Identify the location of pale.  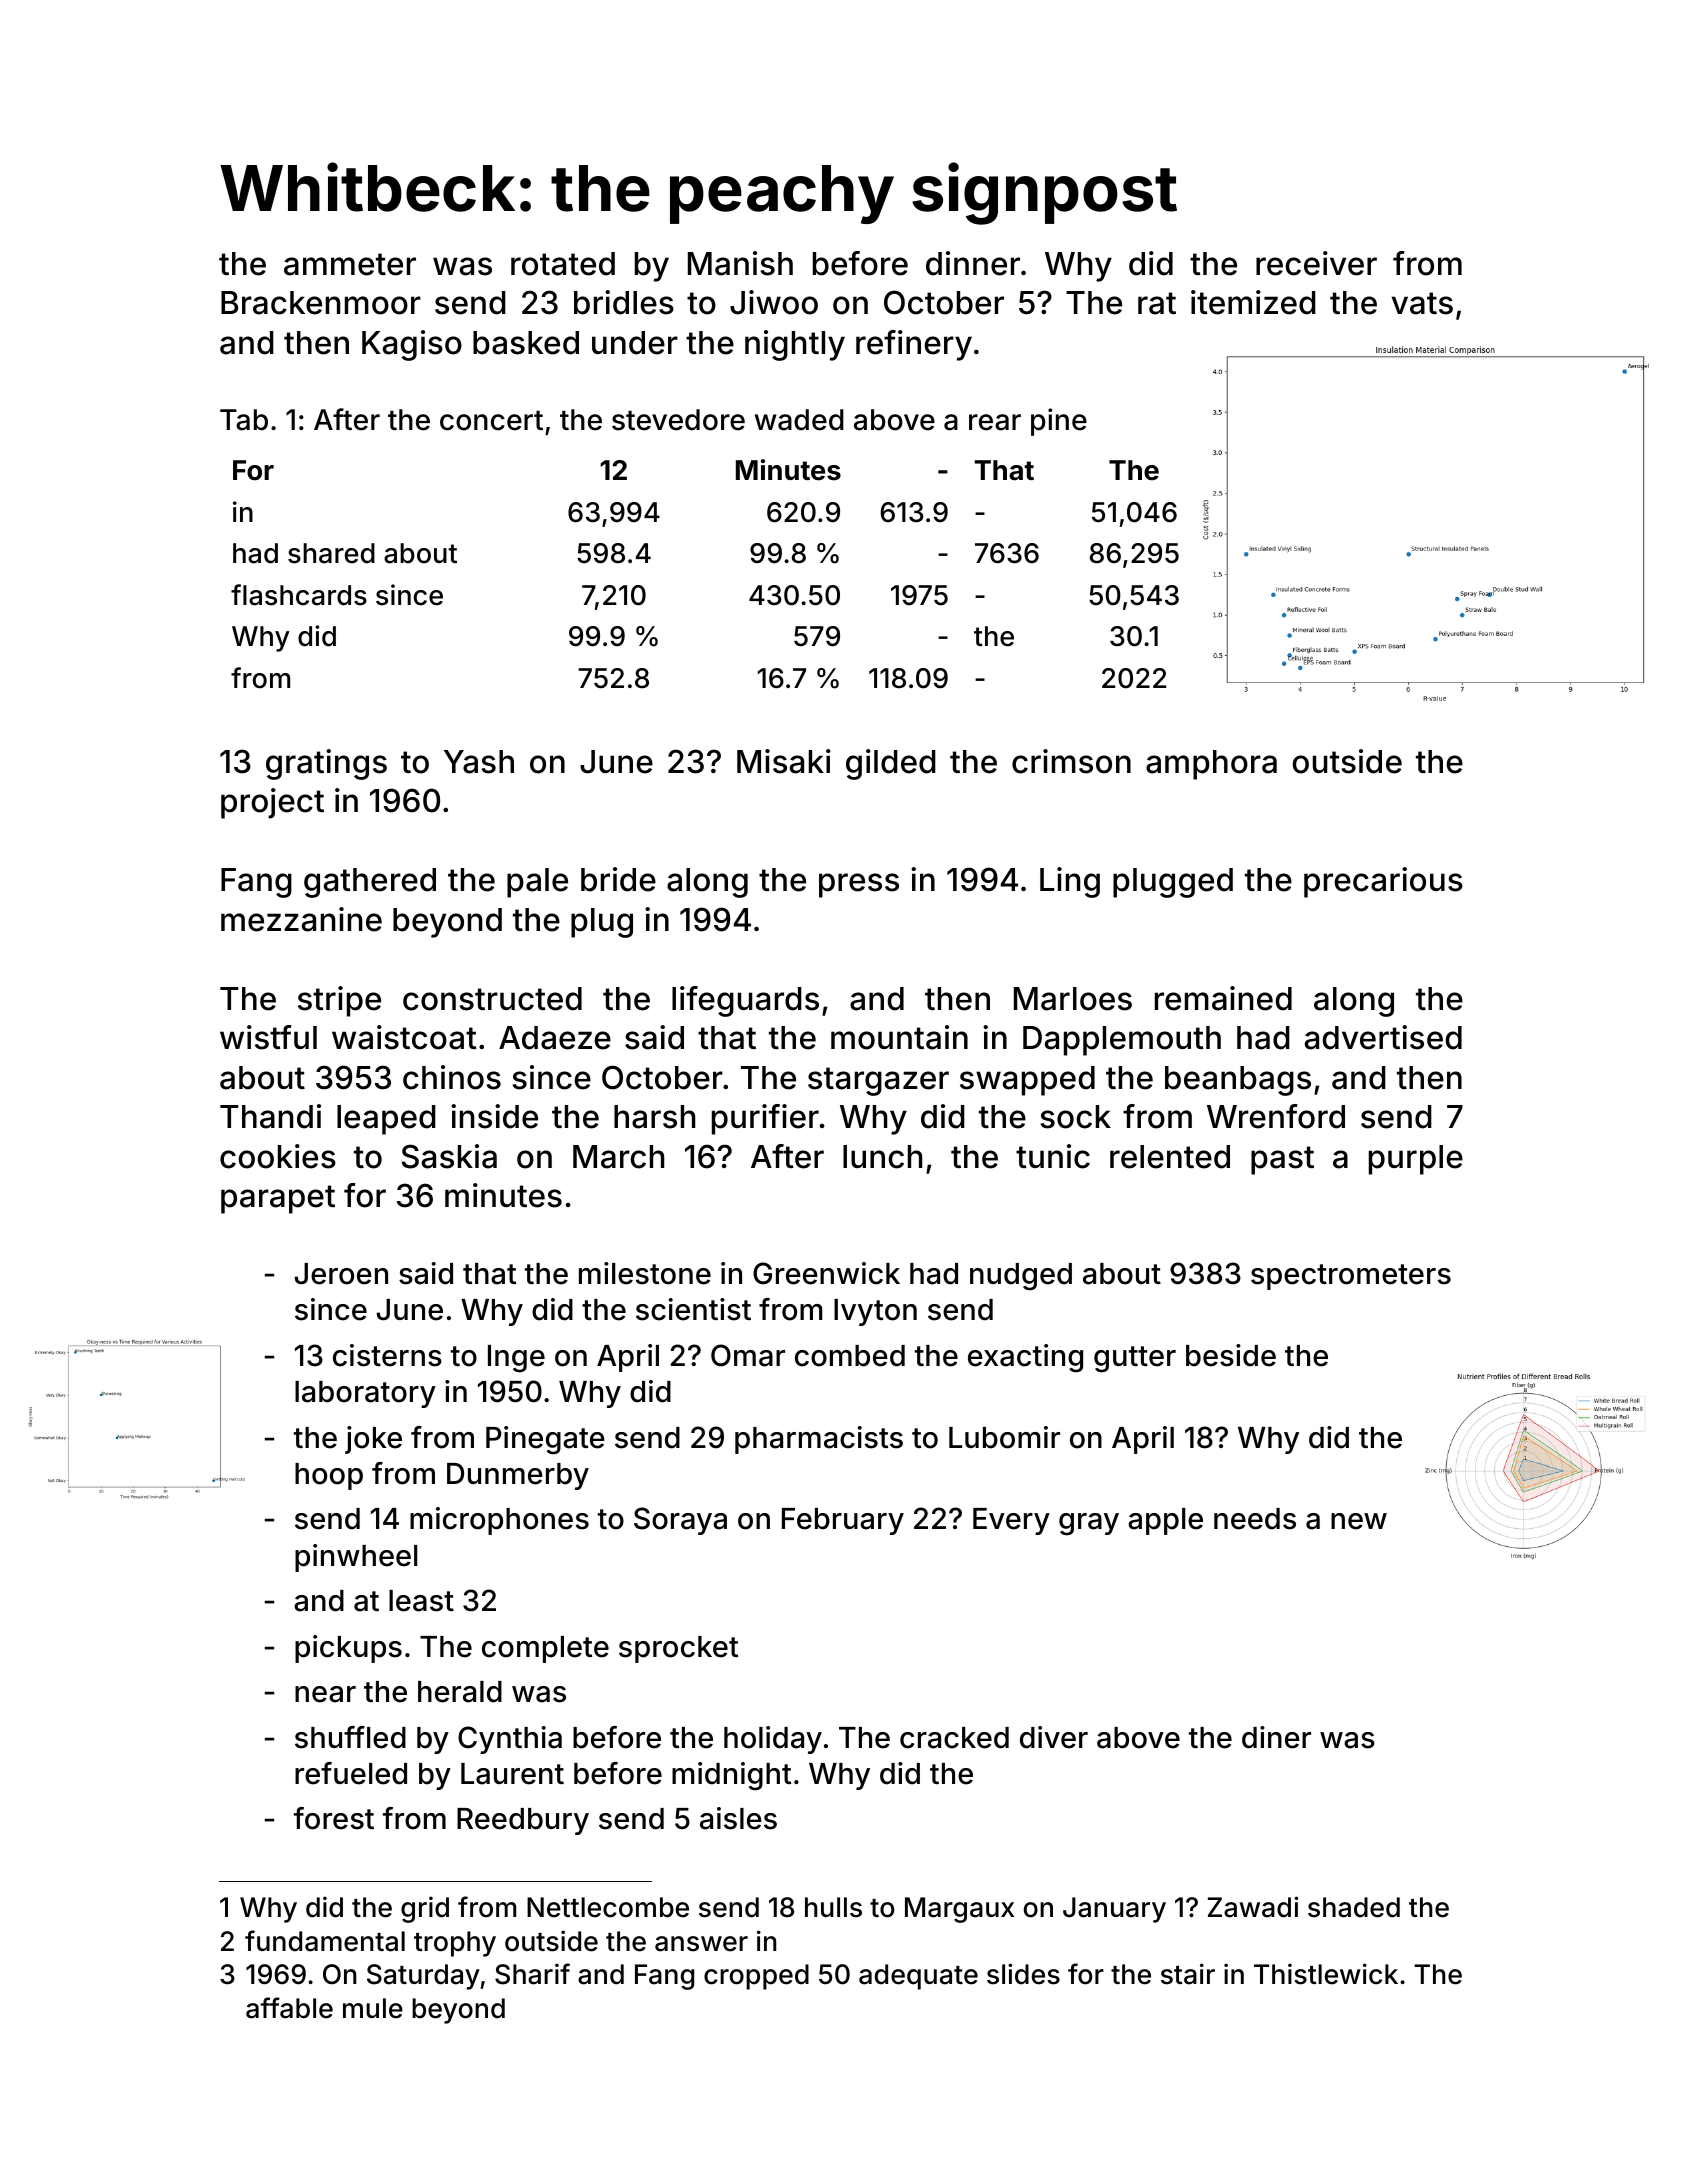
(537, 883).
